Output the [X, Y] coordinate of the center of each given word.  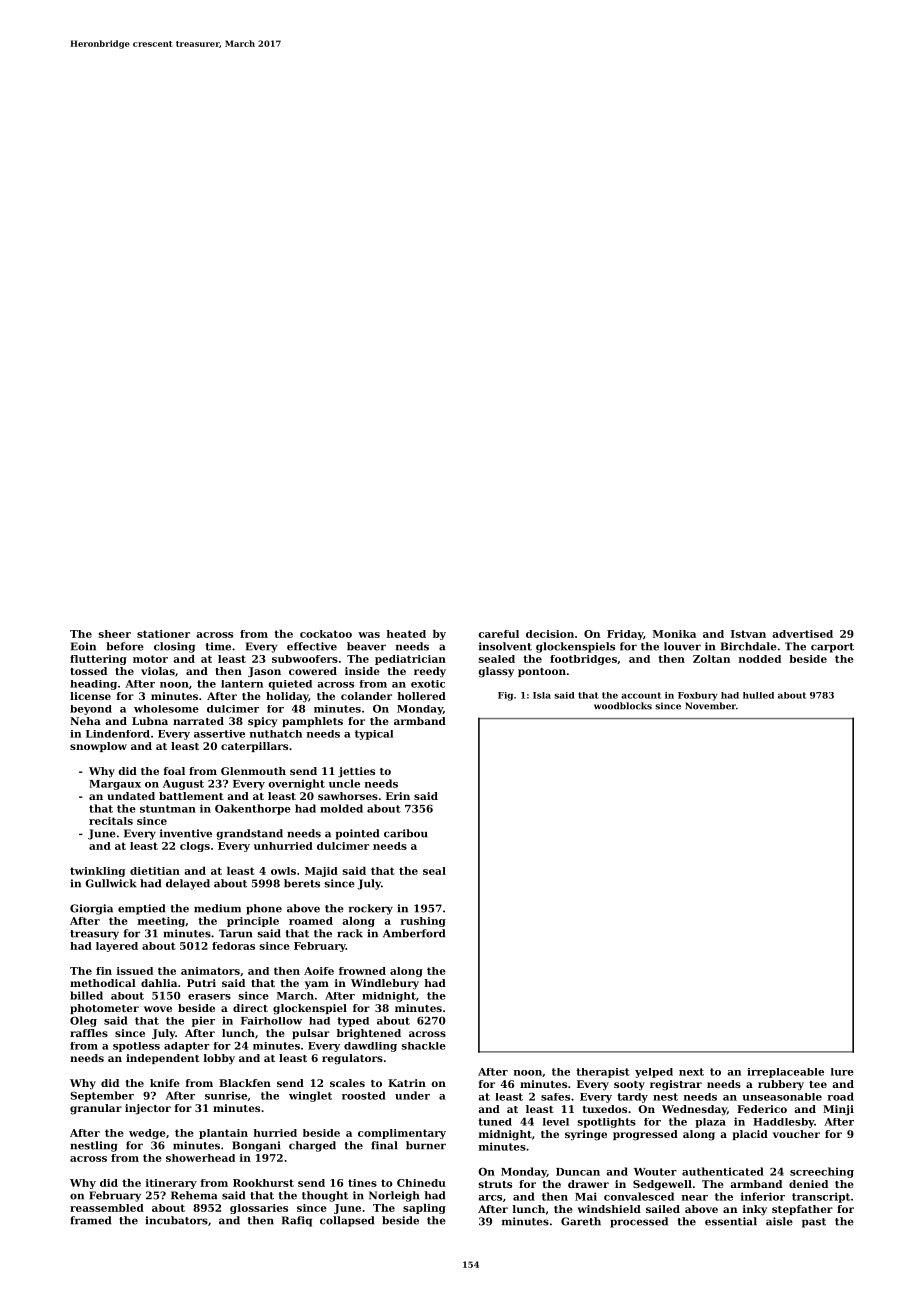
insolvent [505, 646]
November [710, 706]
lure [842, 1072]
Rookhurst [263, 1183]
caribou [406, 833]
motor [150, 659]
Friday [625, 635]
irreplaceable [785, 1073]
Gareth [581, 1221]
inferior [763, 1196]
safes [555, 1097]
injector [148, 1109]
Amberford [414, 933]
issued [135, 971]
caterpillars [254, 747]
